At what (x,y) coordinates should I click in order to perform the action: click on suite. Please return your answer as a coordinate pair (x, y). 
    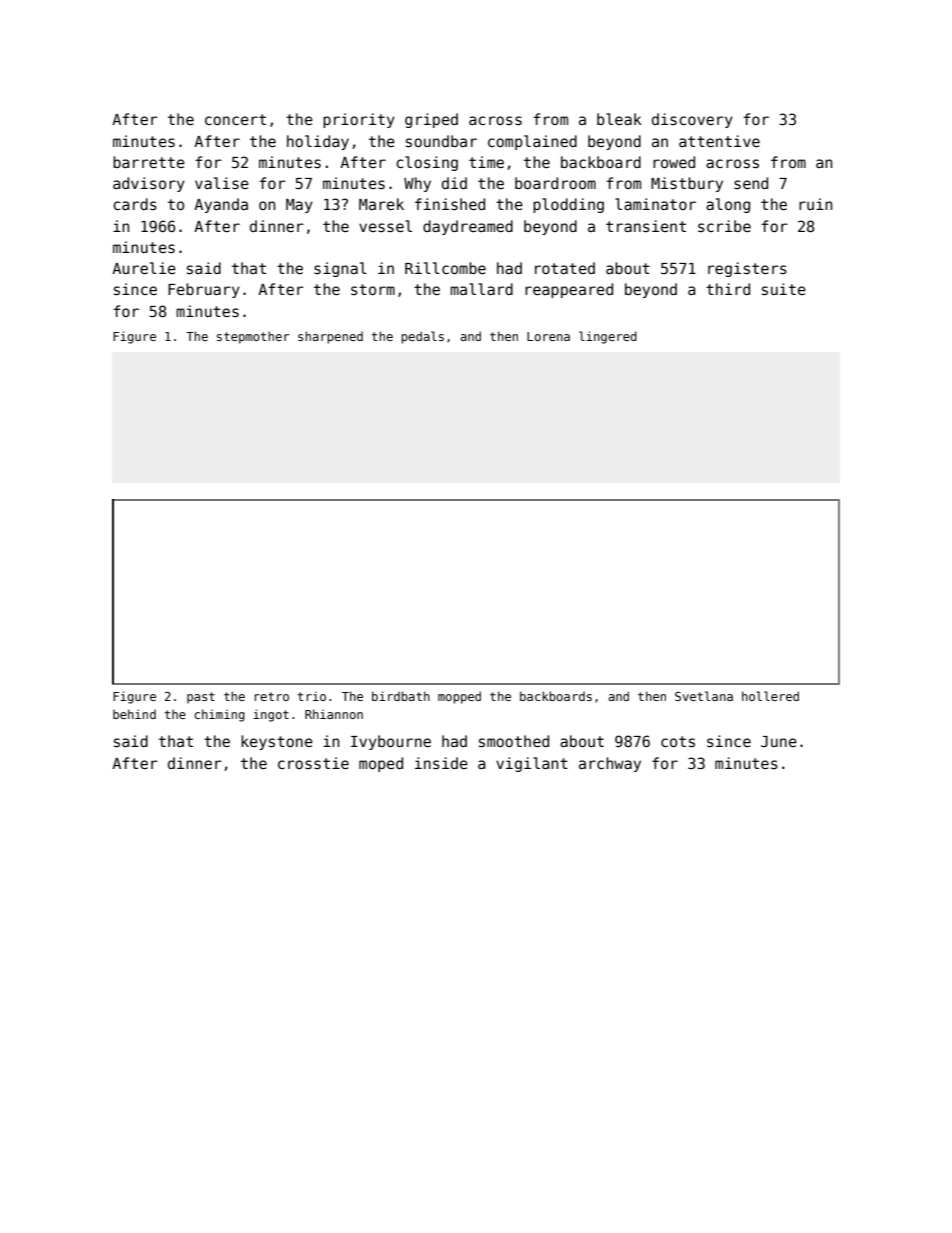
    Looking at the image, I should click on (784, 289).
